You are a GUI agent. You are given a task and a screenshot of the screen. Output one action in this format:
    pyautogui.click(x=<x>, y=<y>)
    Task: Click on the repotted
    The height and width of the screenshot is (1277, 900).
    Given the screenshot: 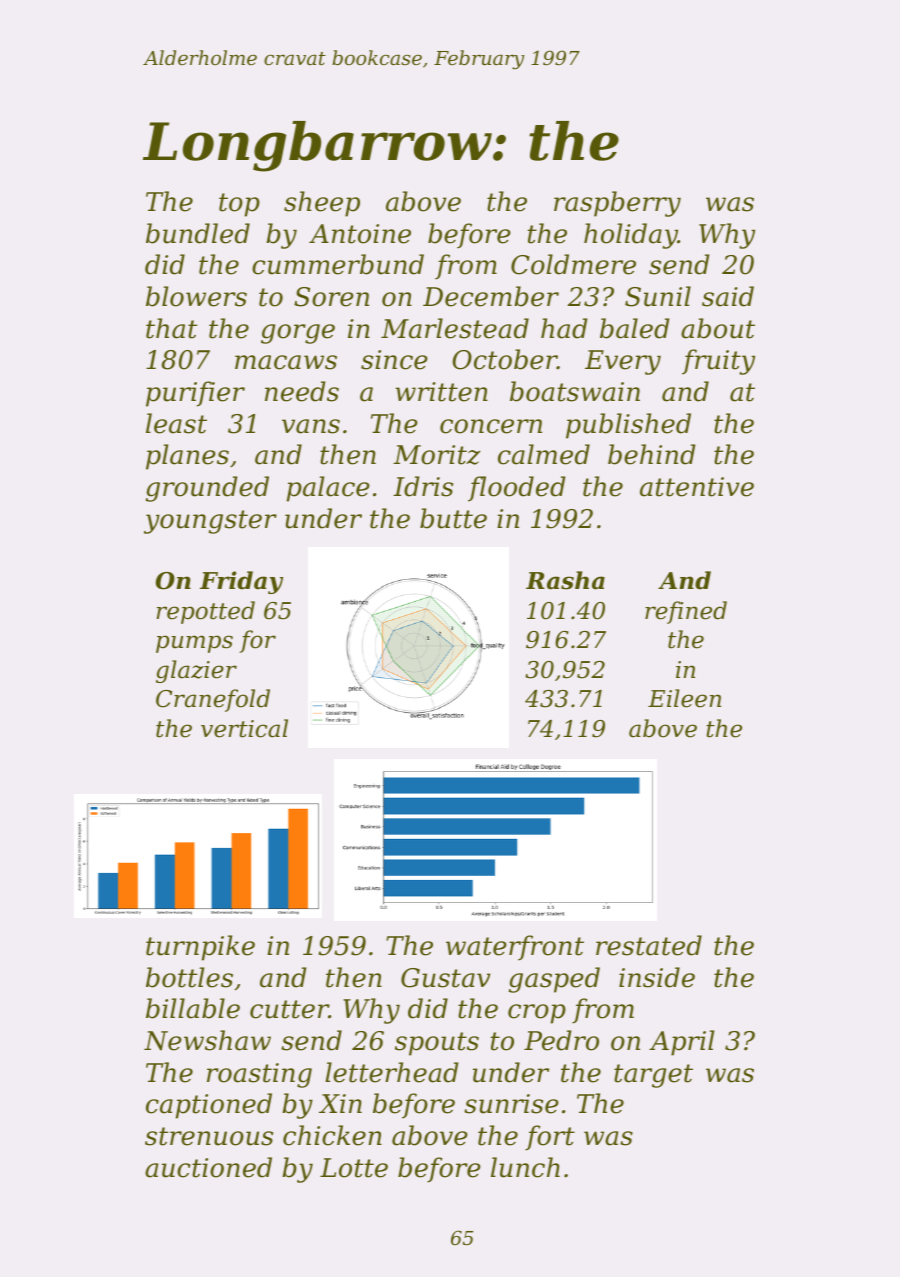 What is the action you would take?
    pyautogui.click(x=205, y=612)
